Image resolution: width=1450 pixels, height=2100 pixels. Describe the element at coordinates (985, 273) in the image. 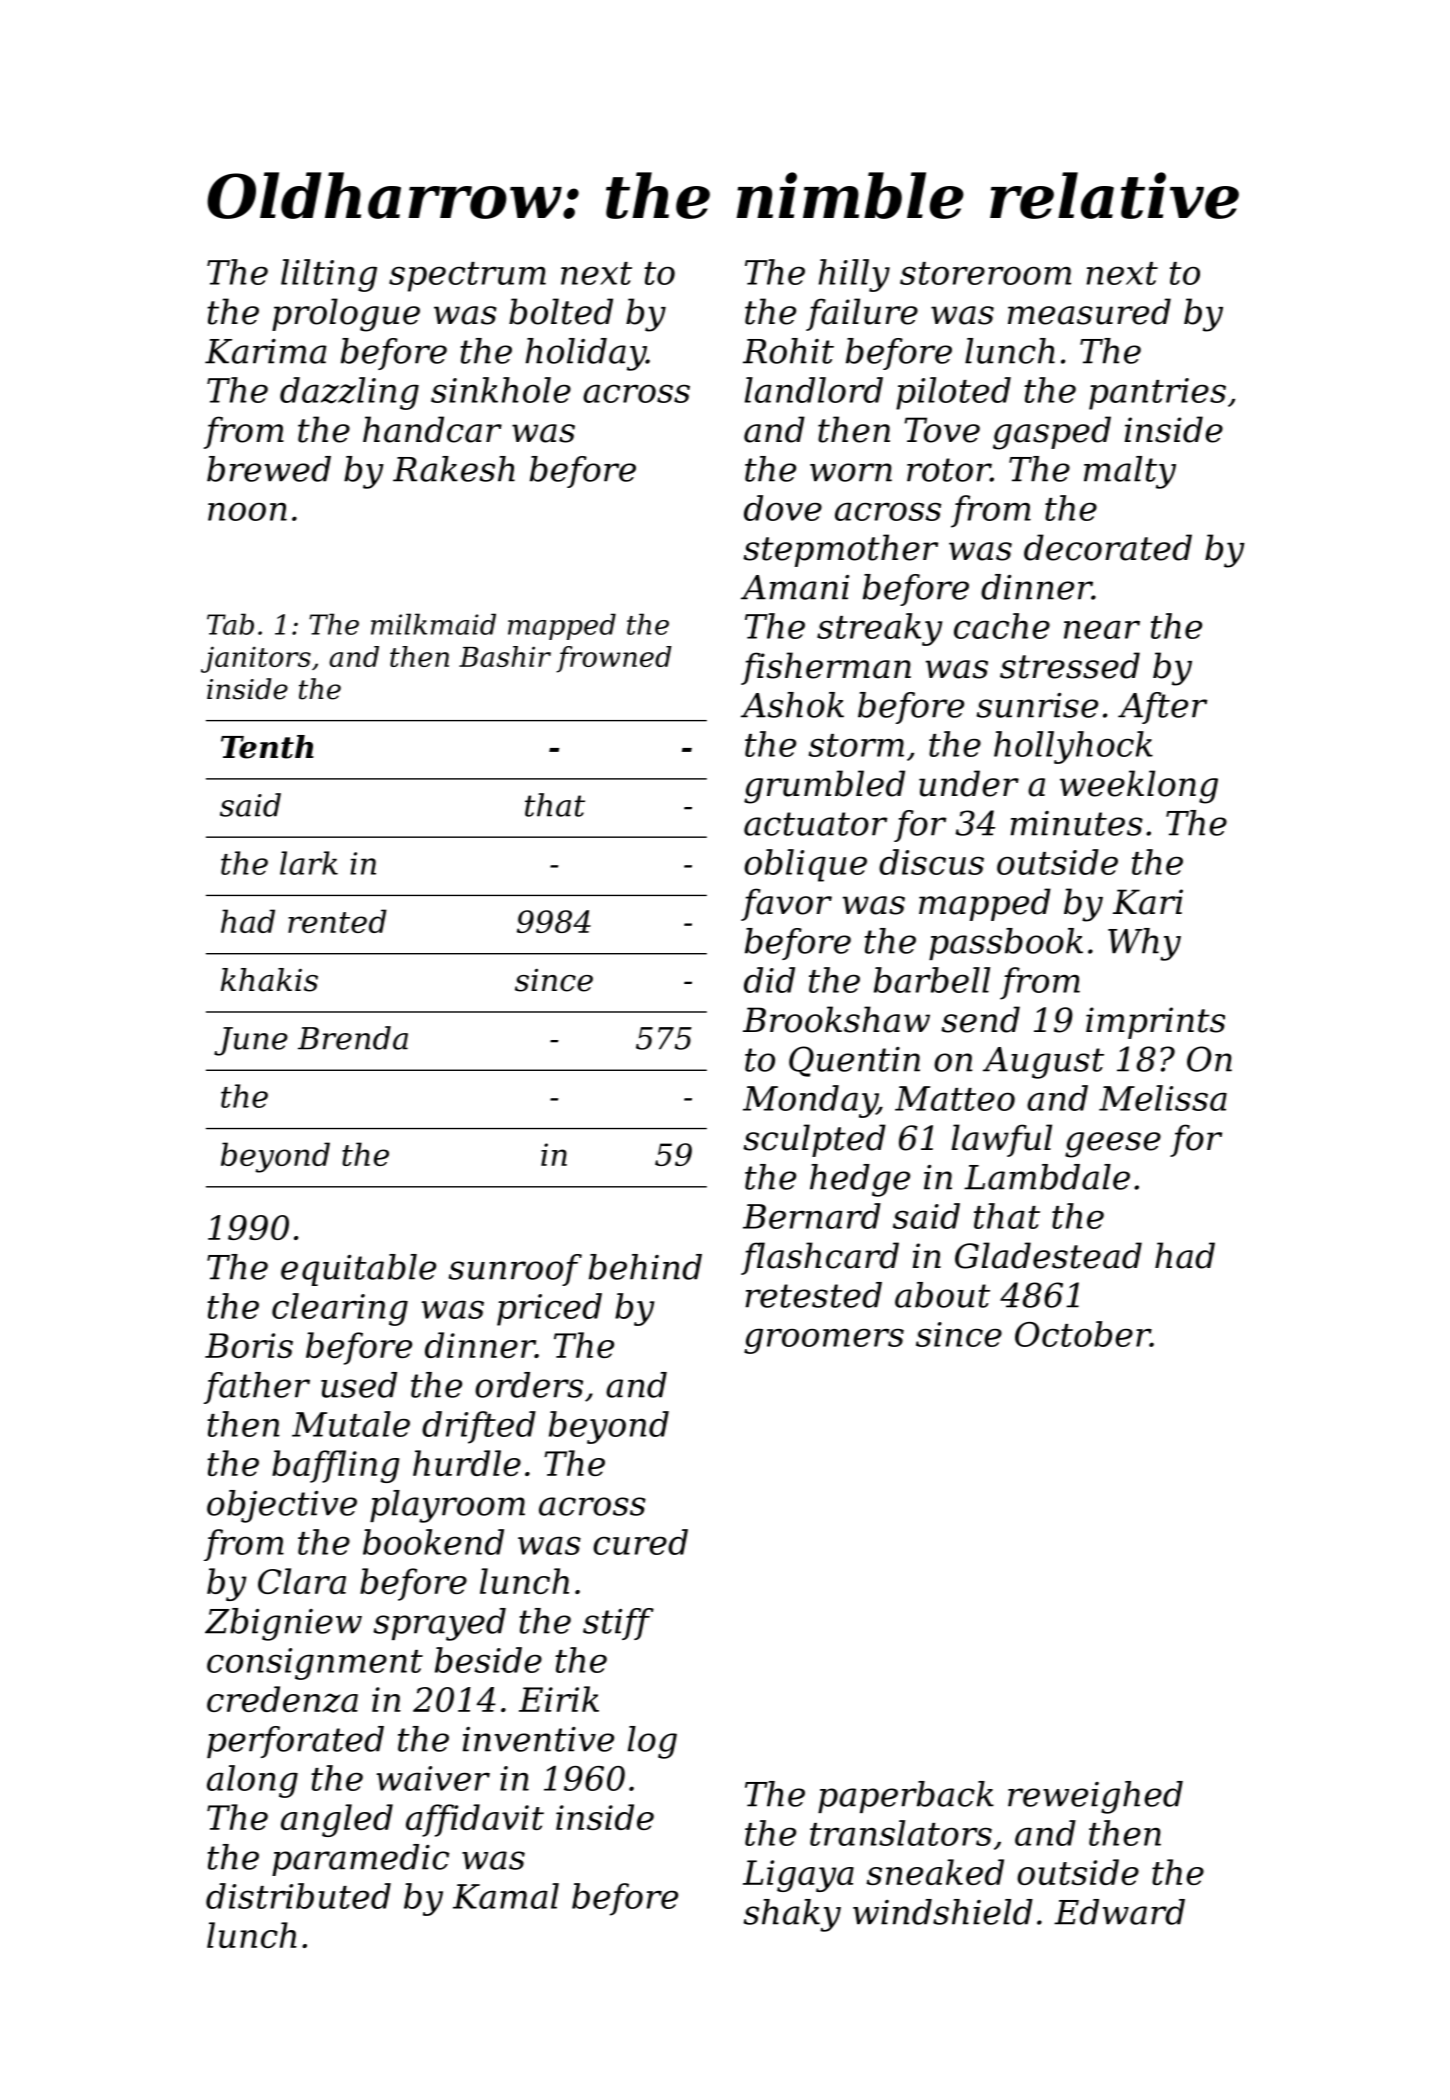

I see `storeroom` at that location.
